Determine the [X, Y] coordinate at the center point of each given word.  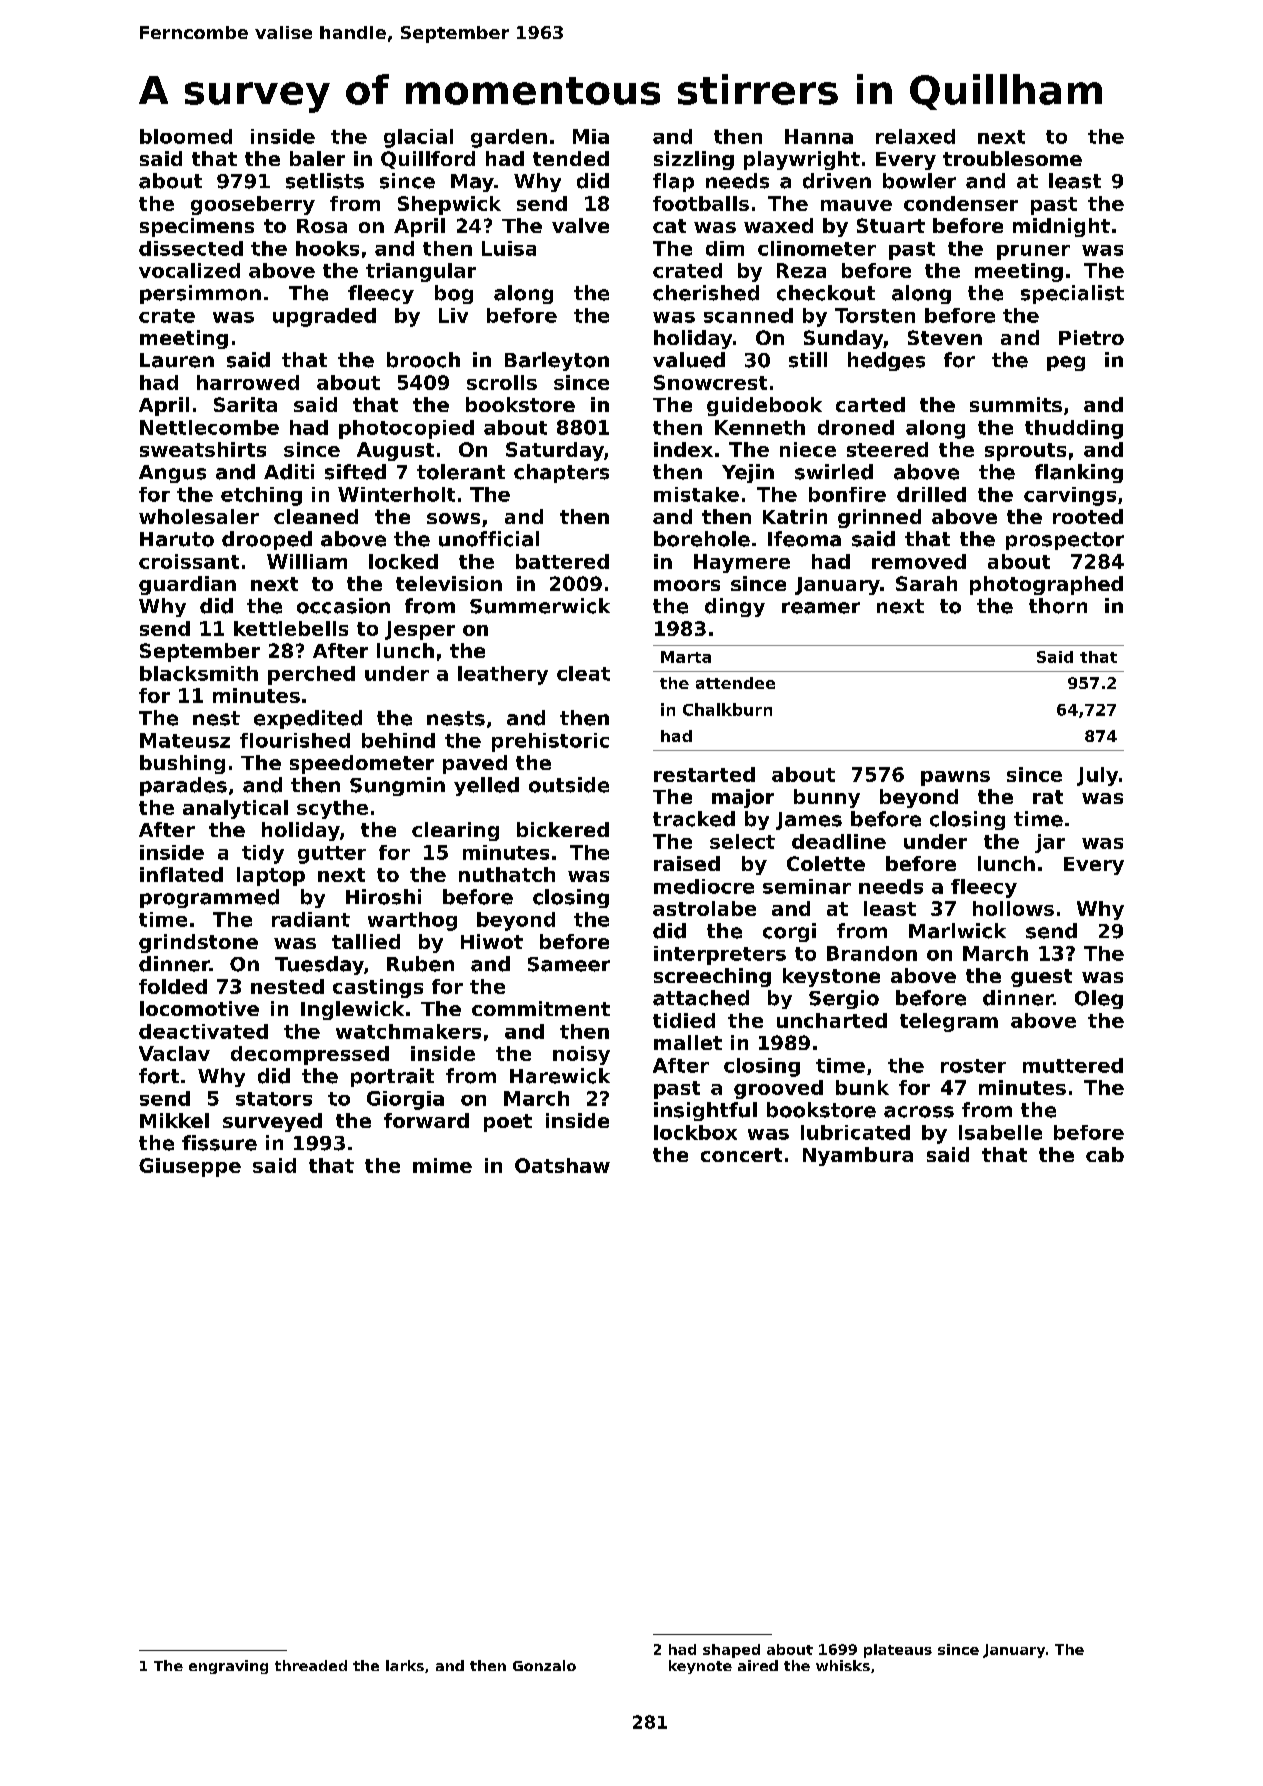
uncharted [832, 1020]
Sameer [569, 964]
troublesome [1012, 158]
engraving [228, 1667]
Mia [591, 136]
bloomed [186, 136]
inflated [181, 874]
